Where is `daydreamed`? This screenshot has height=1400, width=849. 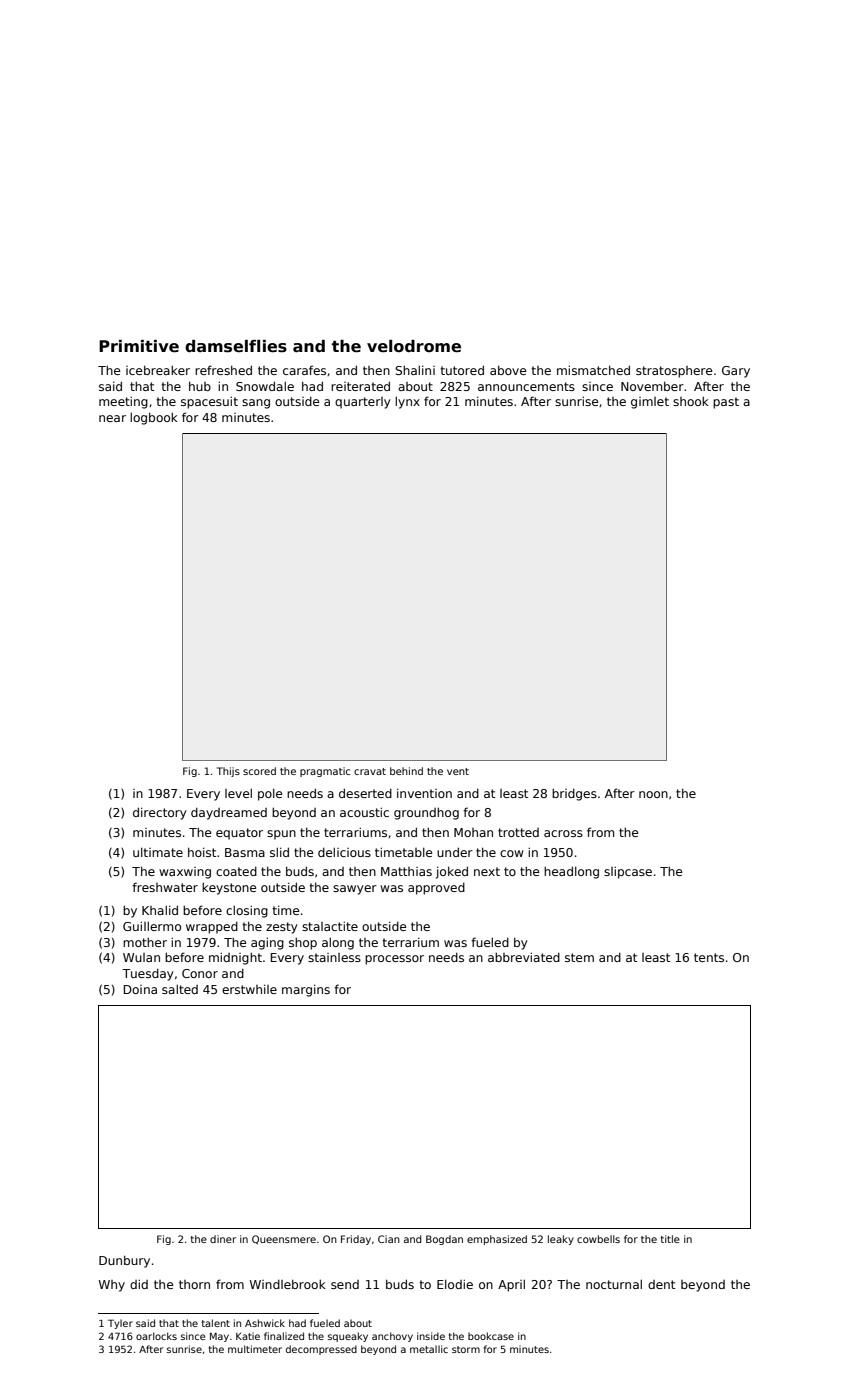 daydreamed is located at coordinates (229, 814).
